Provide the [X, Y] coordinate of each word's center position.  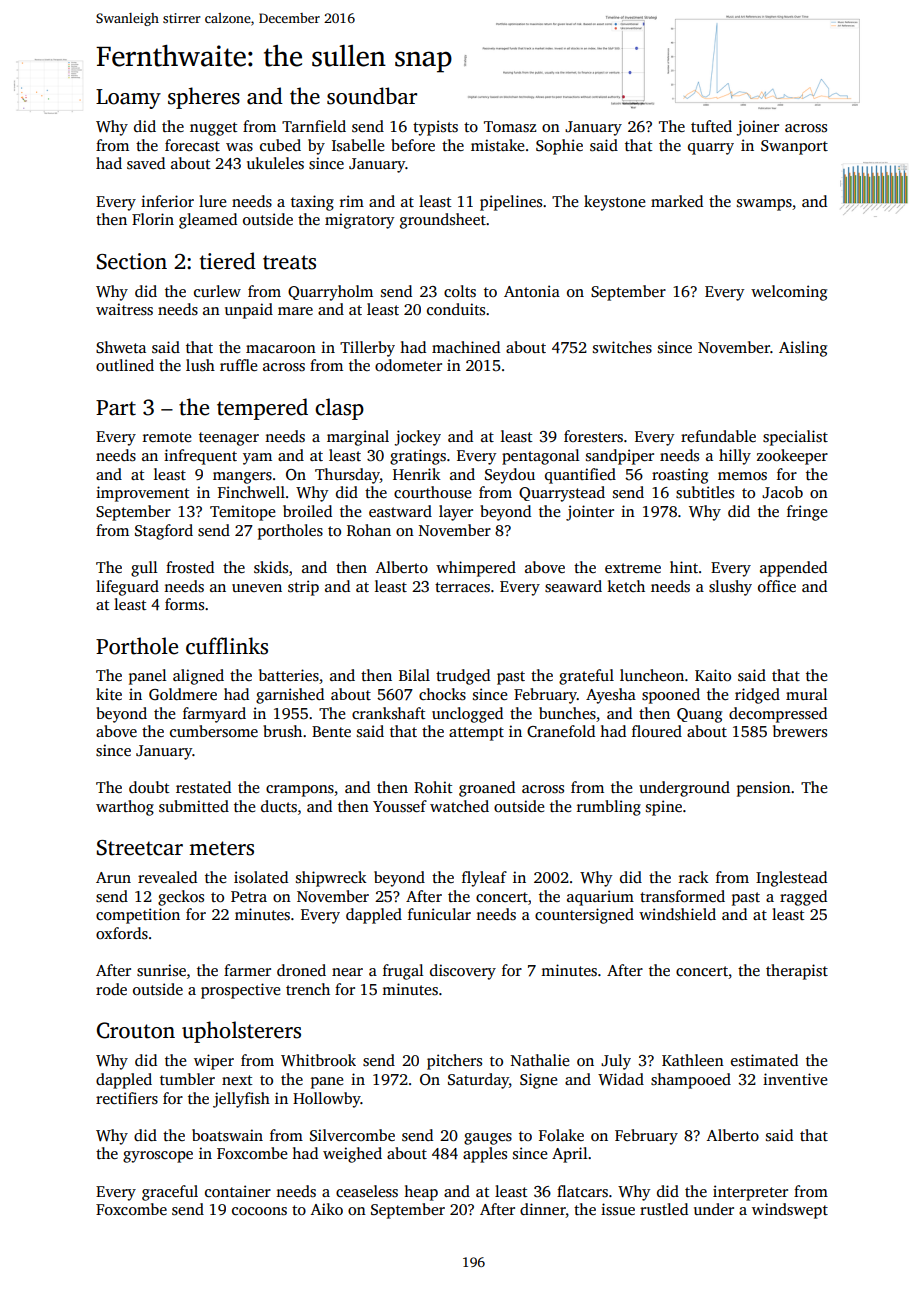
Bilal [414, 675]
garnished [290, 696]
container [238, 1191]
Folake [561, 1135]
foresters [593, 436]
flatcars [582, 1191]
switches [622, 347]
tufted [711, 126]
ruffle [238, 365]
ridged [757, 696]
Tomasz [510, 127]
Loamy [128, 99]
